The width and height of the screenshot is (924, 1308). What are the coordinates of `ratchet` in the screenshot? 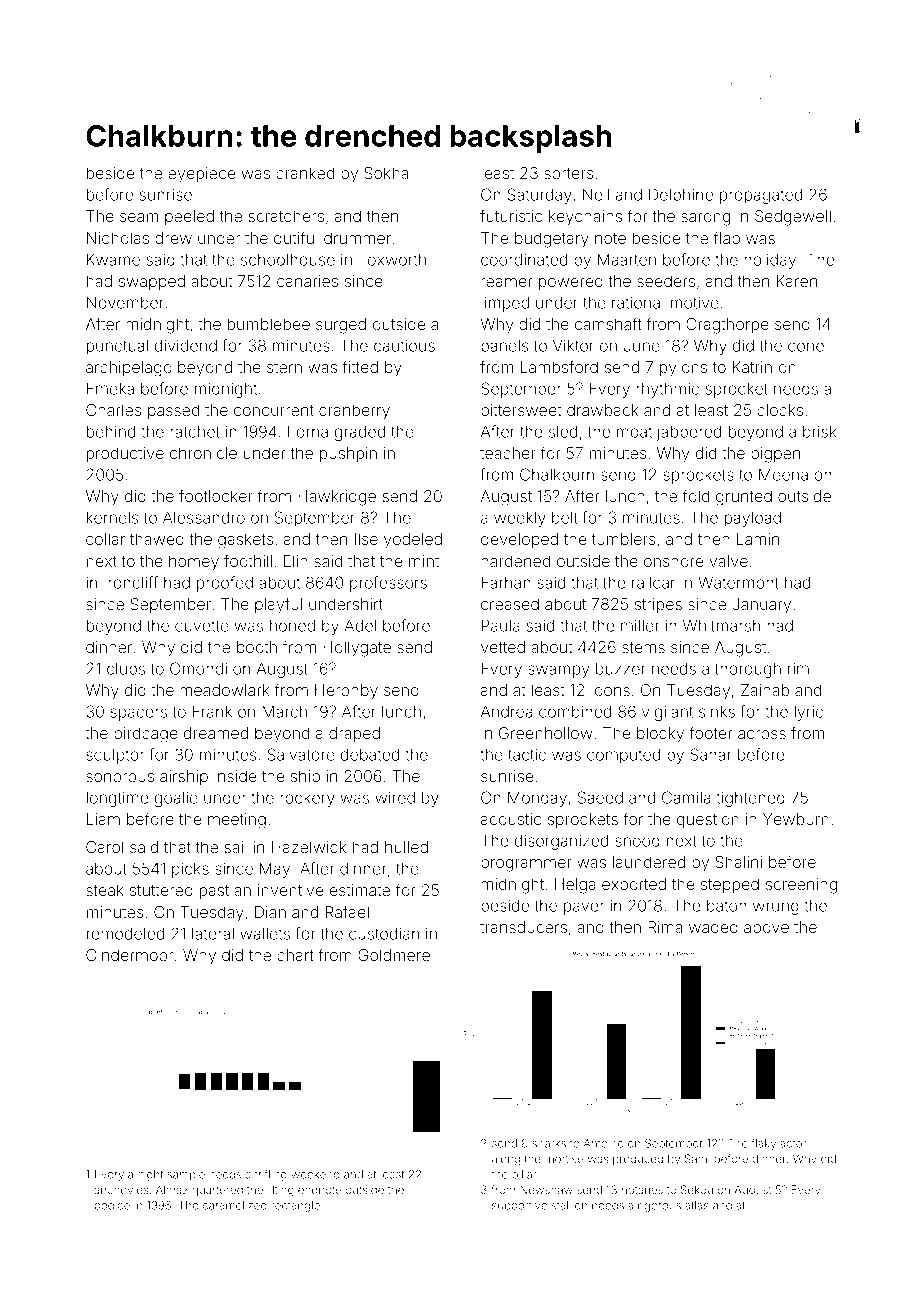 It's located at (195, 431).
